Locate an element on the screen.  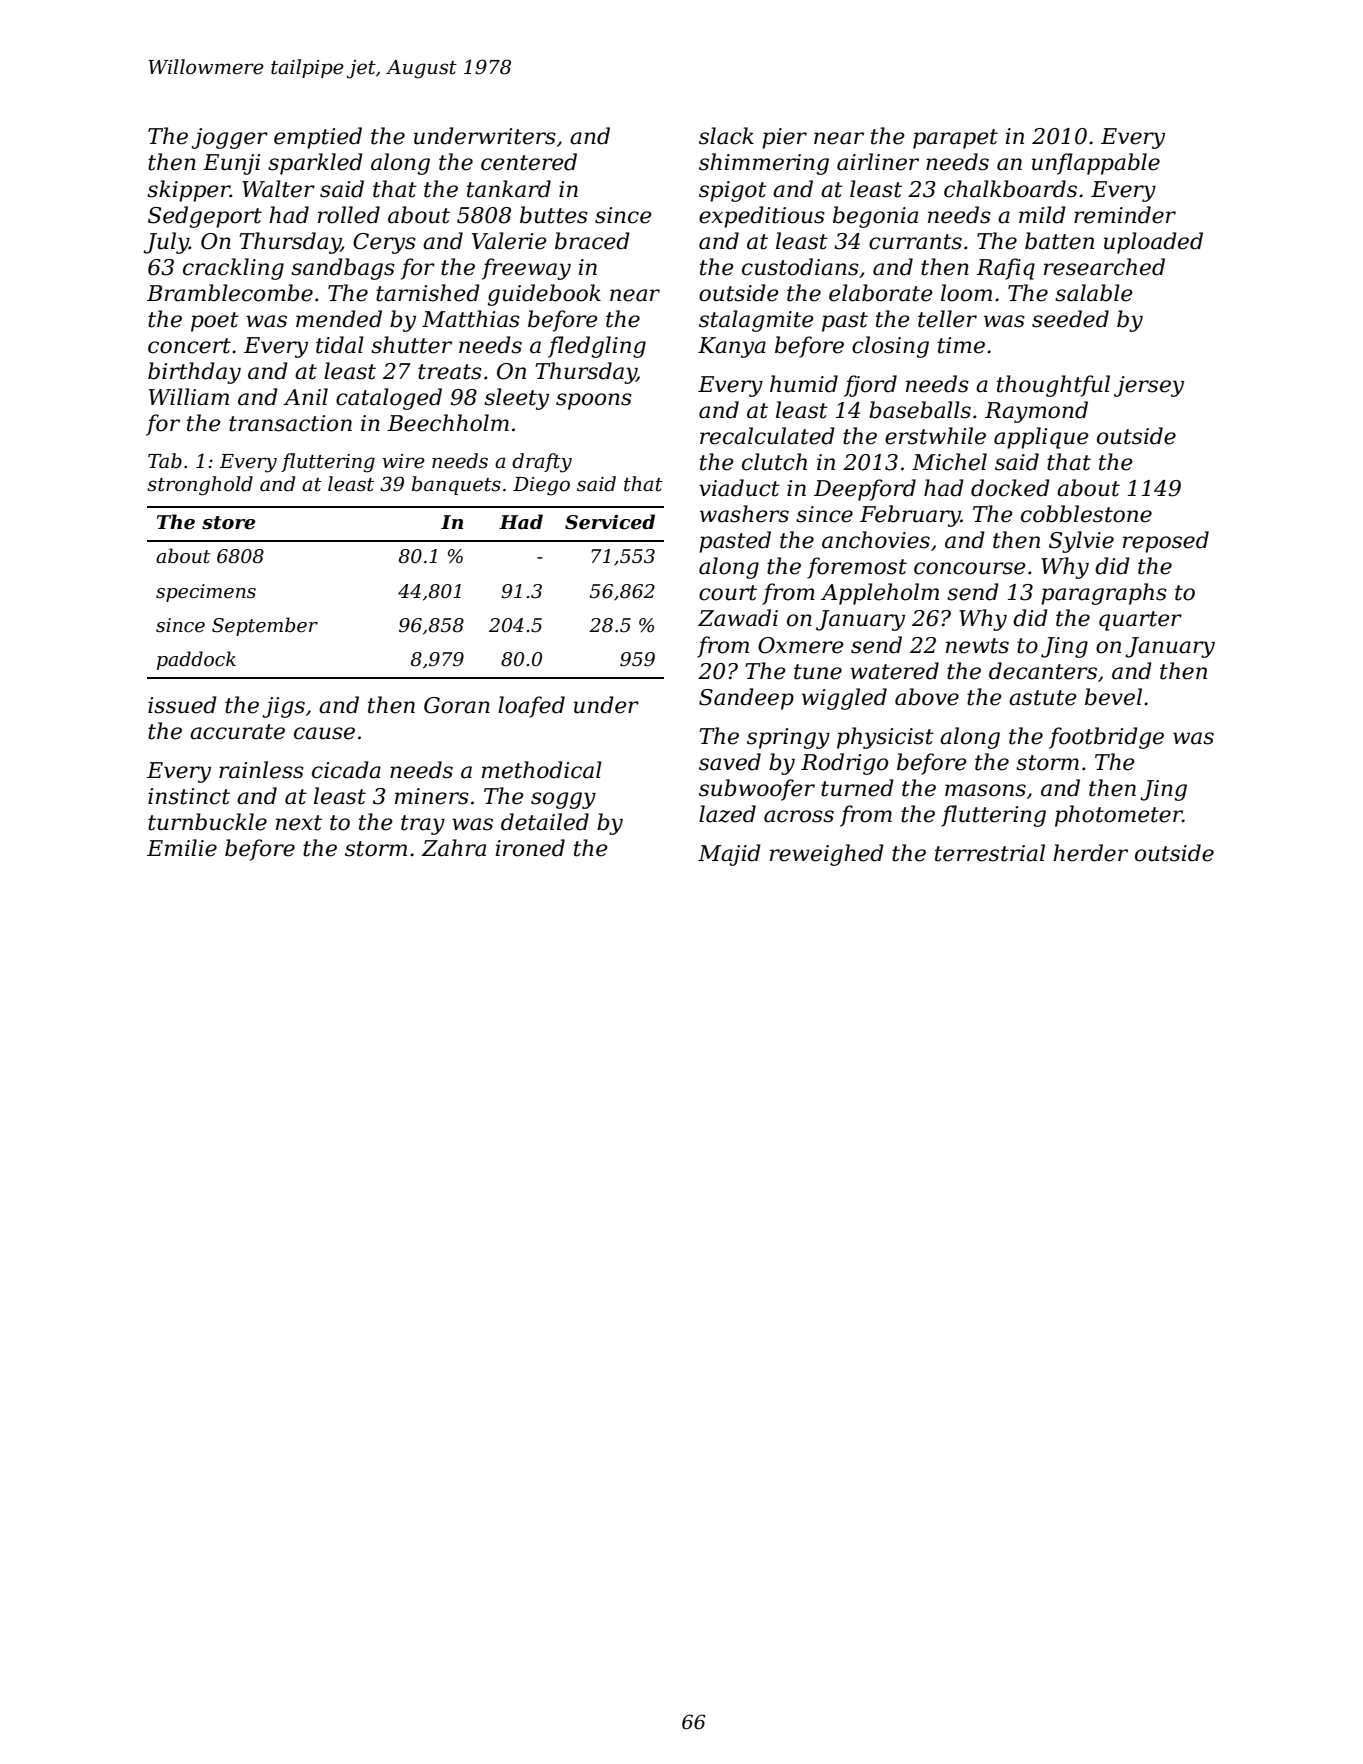
emptied is located at coordinates (318, 138).
